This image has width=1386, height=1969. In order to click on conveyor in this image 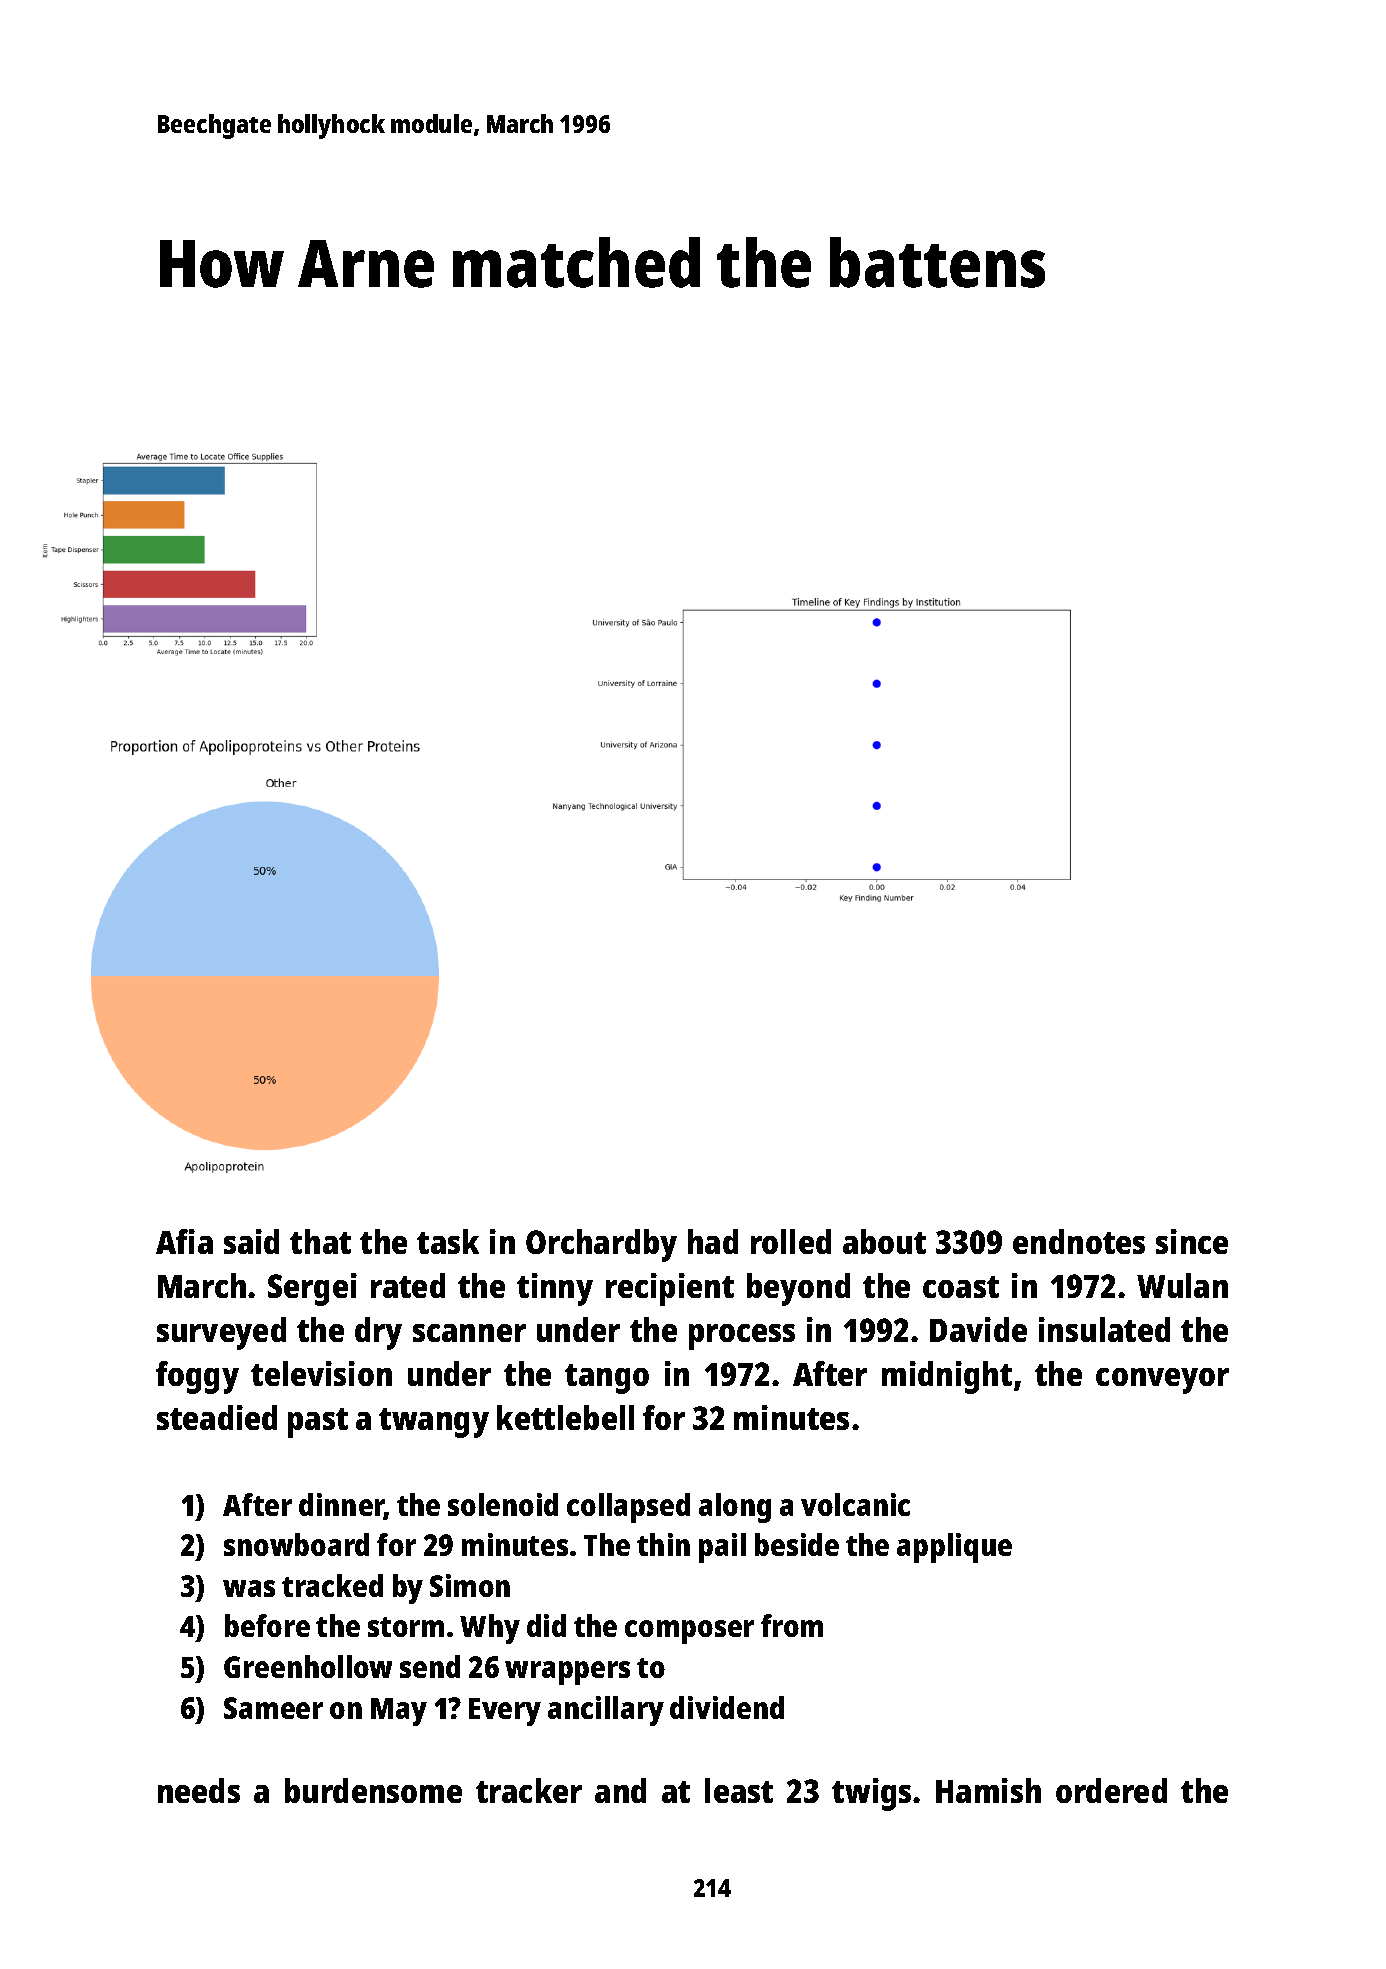, I will do `click(1162, 1381)`.
